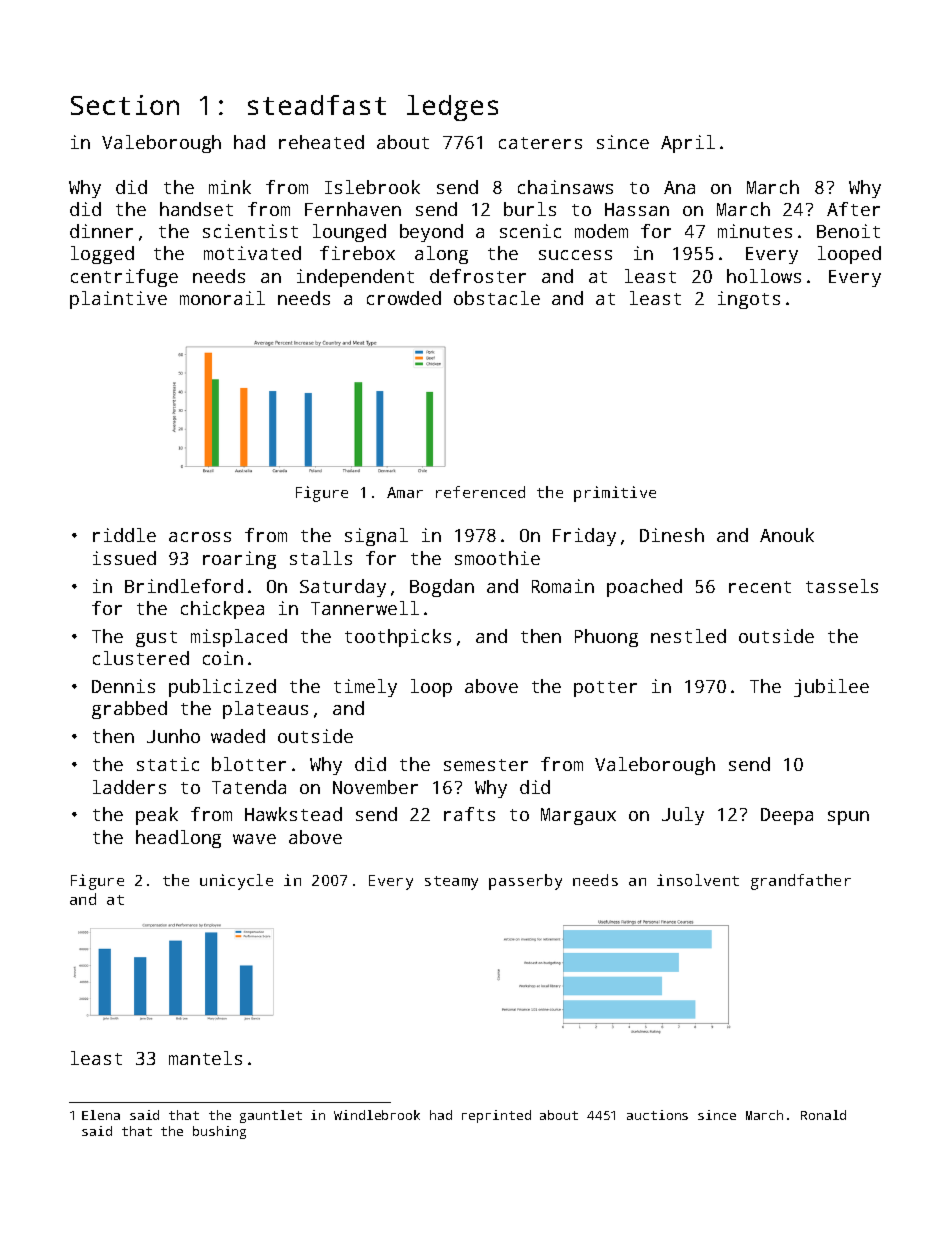  Describe the element at coordinates (480, 492) in the document. I see `referenced` at that location.
